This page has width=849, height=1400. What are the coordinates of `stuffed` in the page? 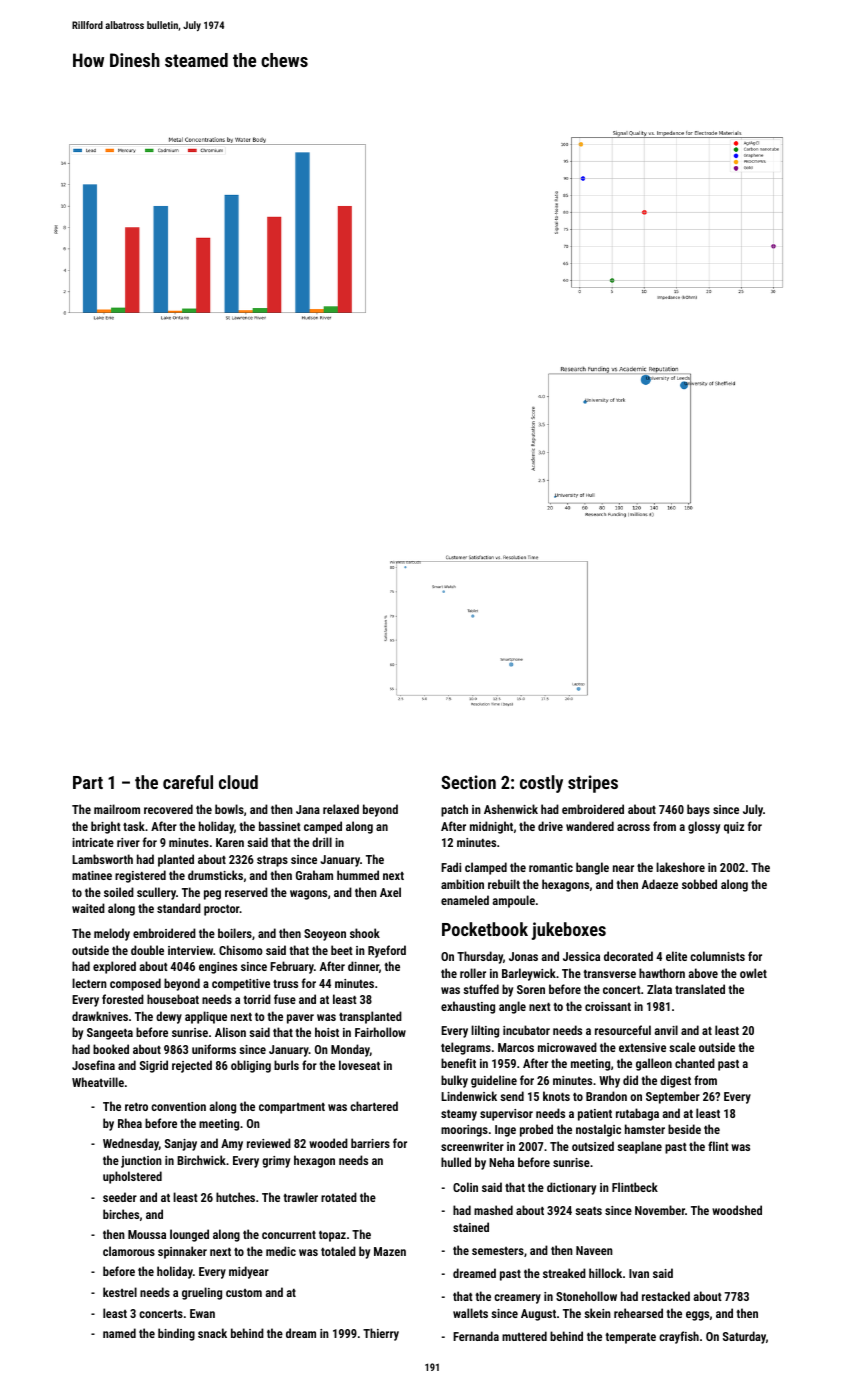 It's located at (481, 989).
